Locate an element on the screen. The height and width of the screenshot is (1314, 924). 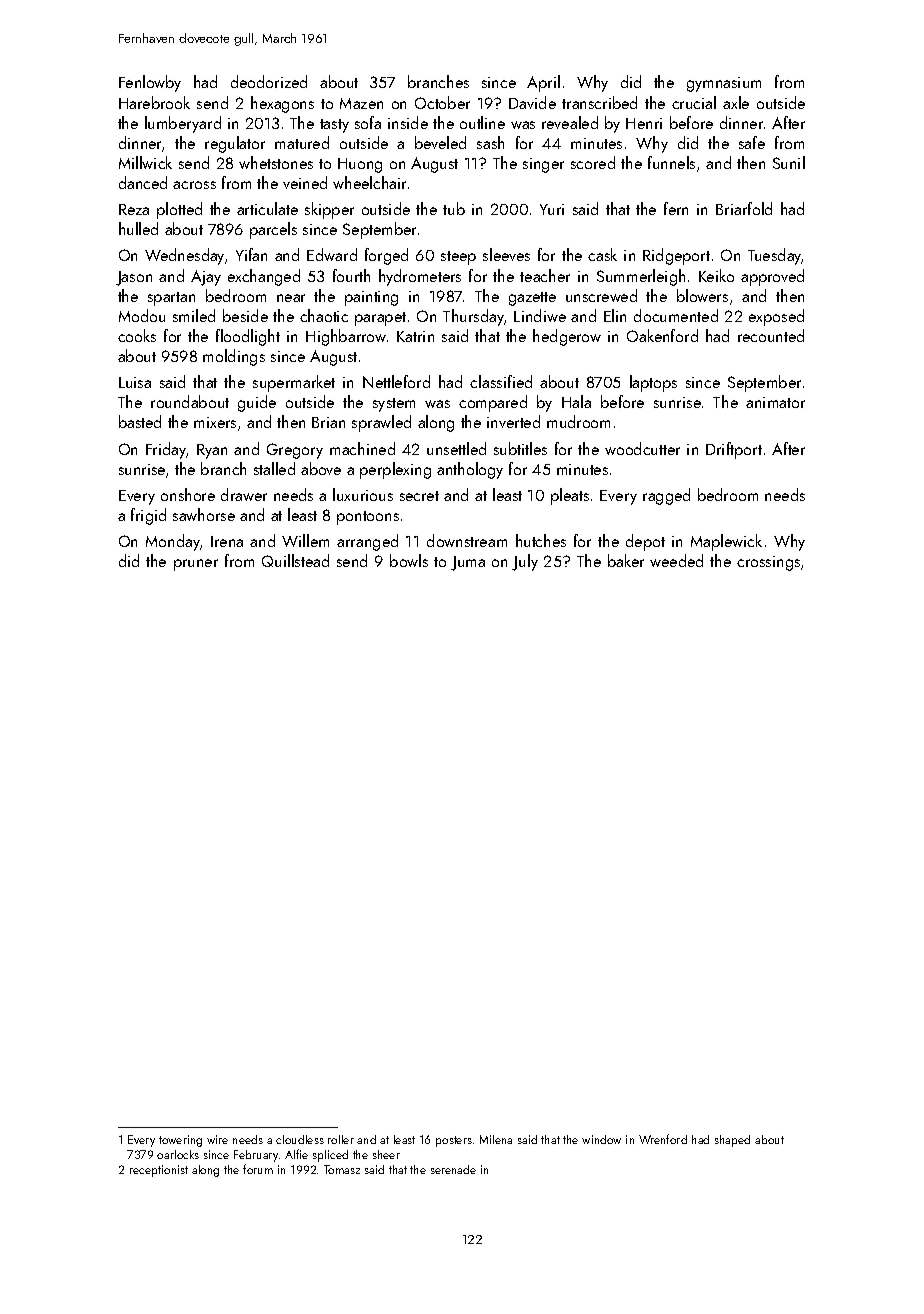
Maplewick is located at coordinates (726, 542).
